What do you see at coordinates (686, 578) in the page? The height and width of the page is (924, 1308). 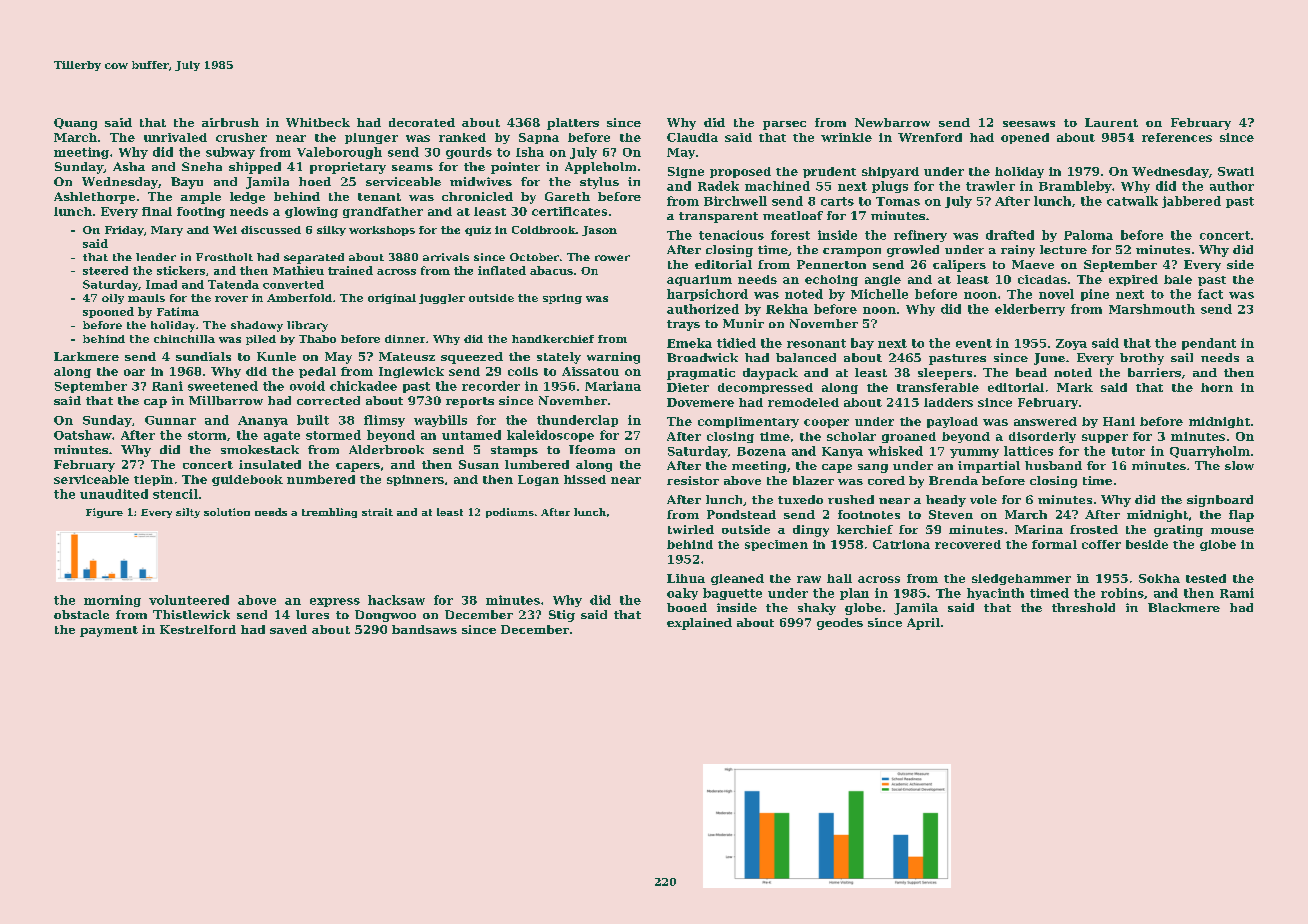 I see `Lihua` at bounding box center [686, 578].
